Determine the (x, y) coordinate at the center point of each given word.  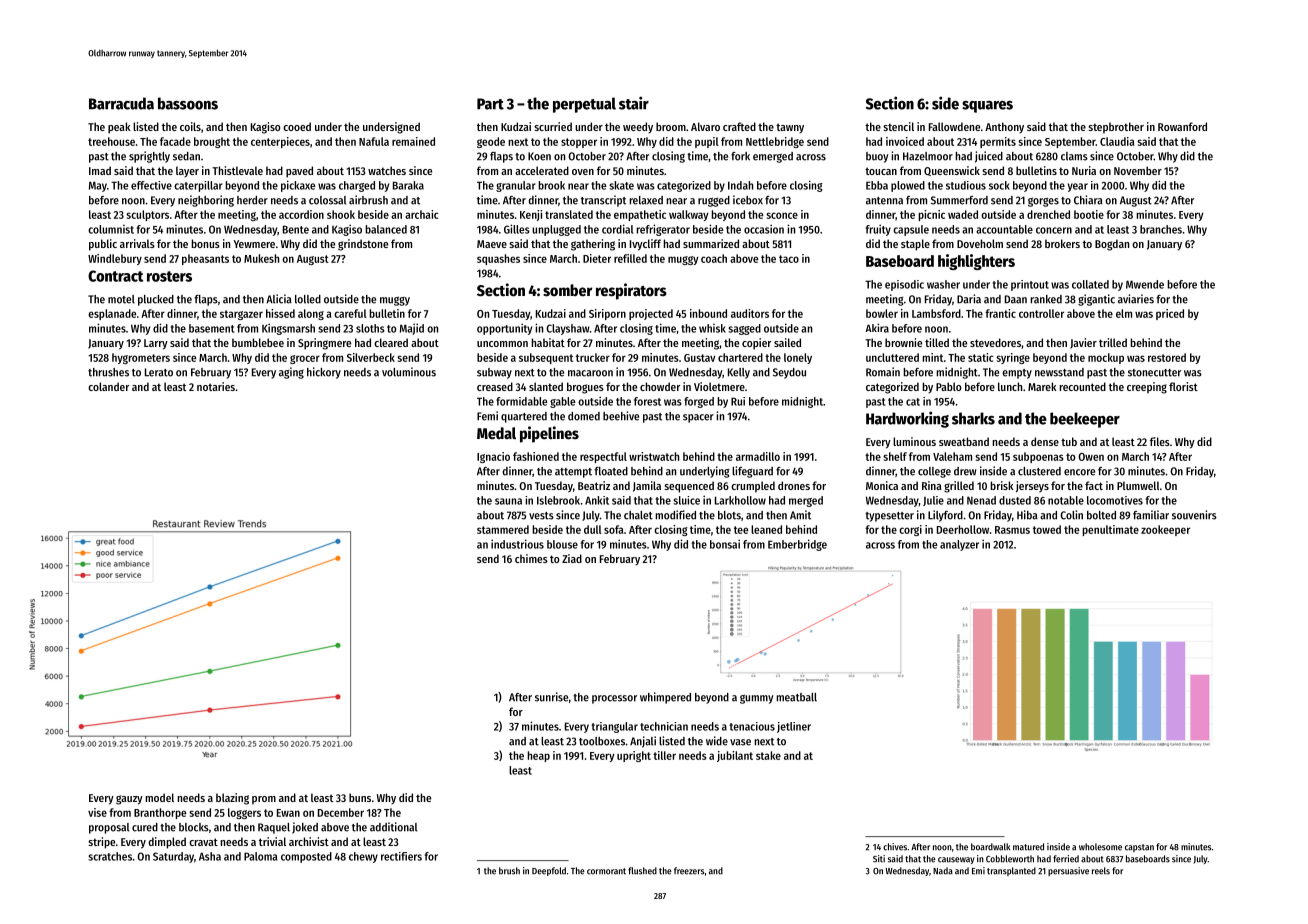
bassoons (188, 103)
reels (1101, 871)
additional (393, 827)
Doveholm (980, 243)
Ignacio (493, 457)
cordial (617, 229)
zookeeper (1165, 530)
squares (987, 107)
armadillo (758, 456)
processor (614, 699)
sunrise (551, 697)
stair (634, 103)
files (1160, 441)
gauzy (129, 800)
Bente (296, 229)
